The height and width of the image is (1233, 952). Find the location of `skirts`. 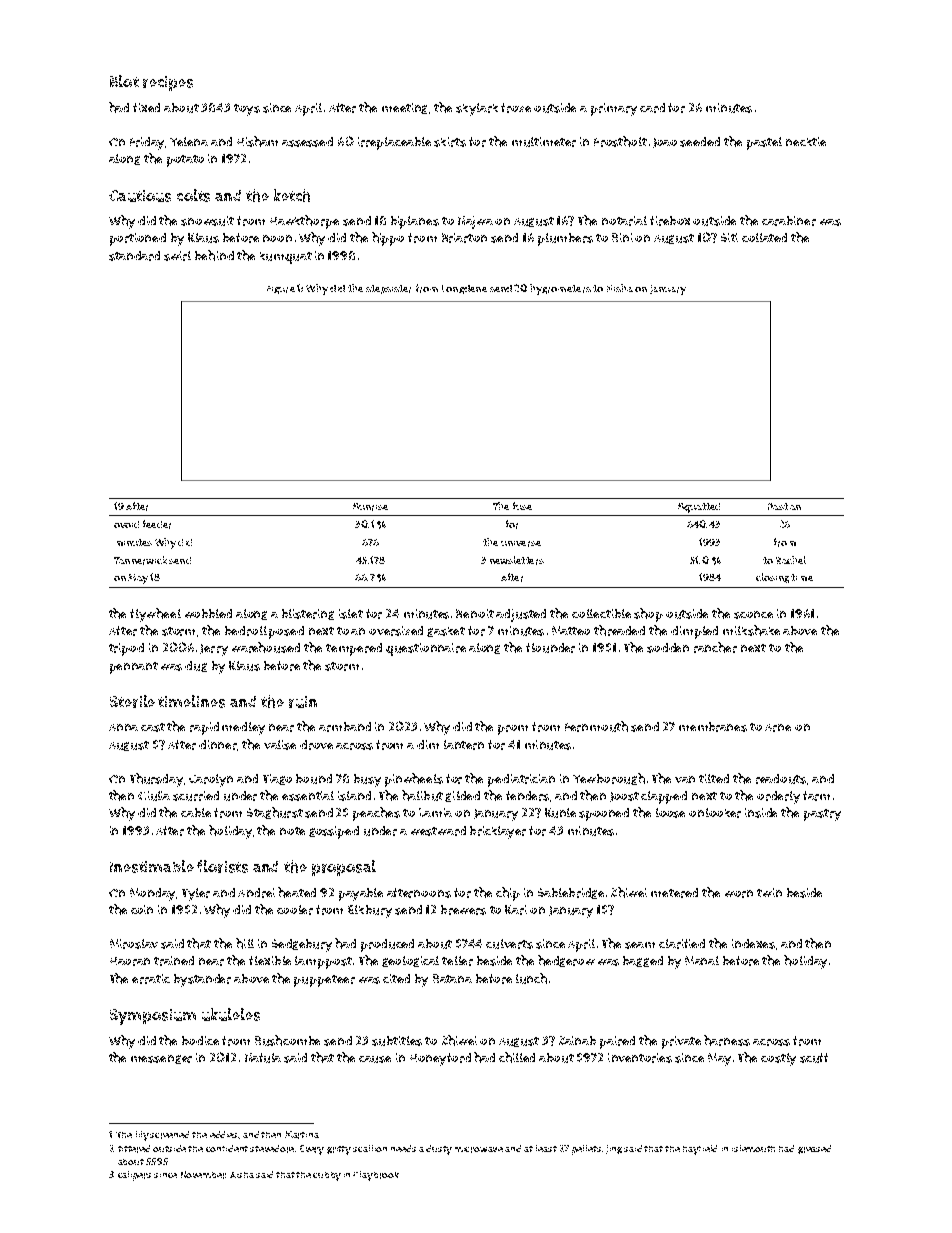

skirts is located at coordinates (450, 142).
